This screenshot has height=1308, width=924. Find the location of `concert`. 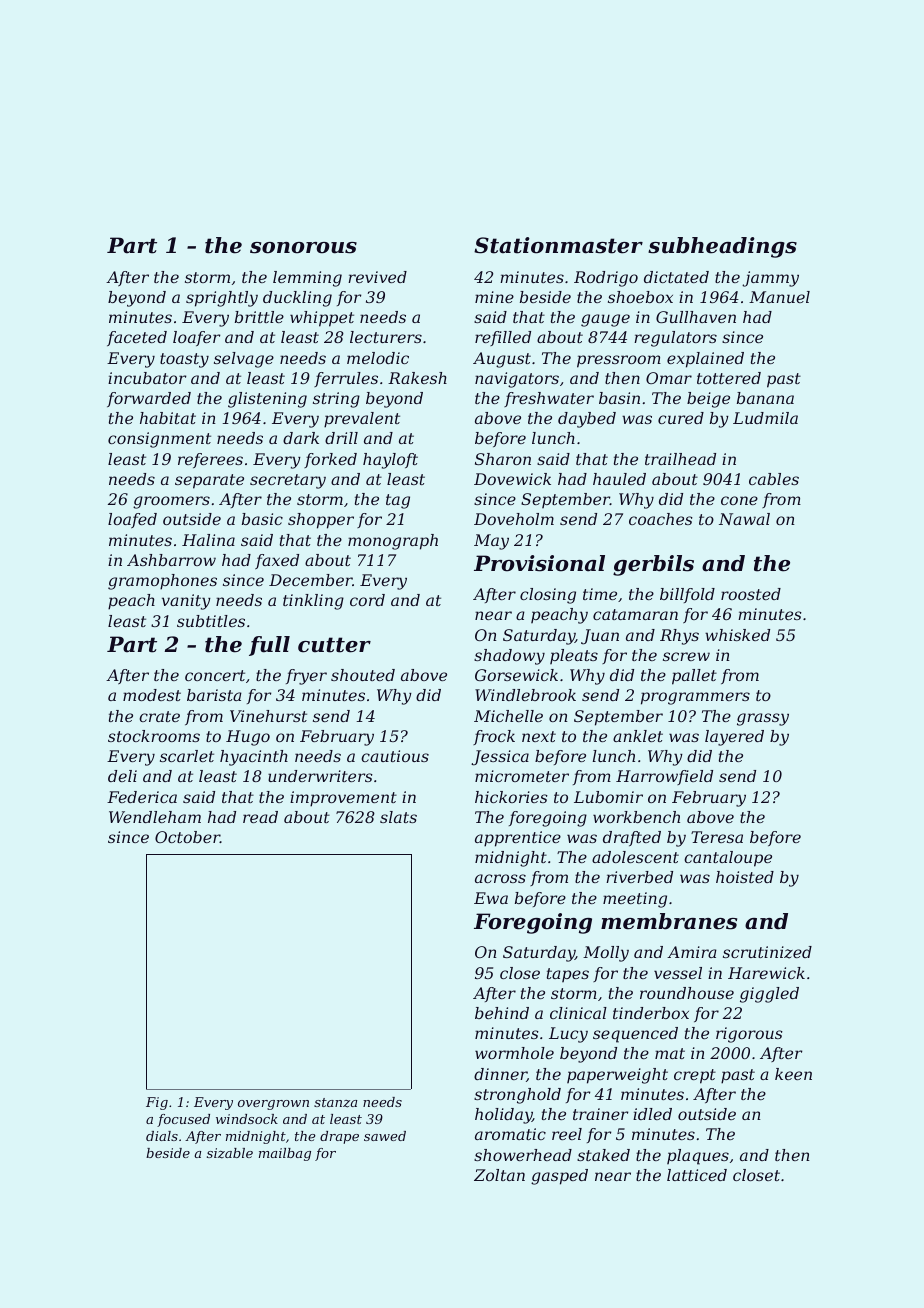

concert is located at coordinates (215, 675).
